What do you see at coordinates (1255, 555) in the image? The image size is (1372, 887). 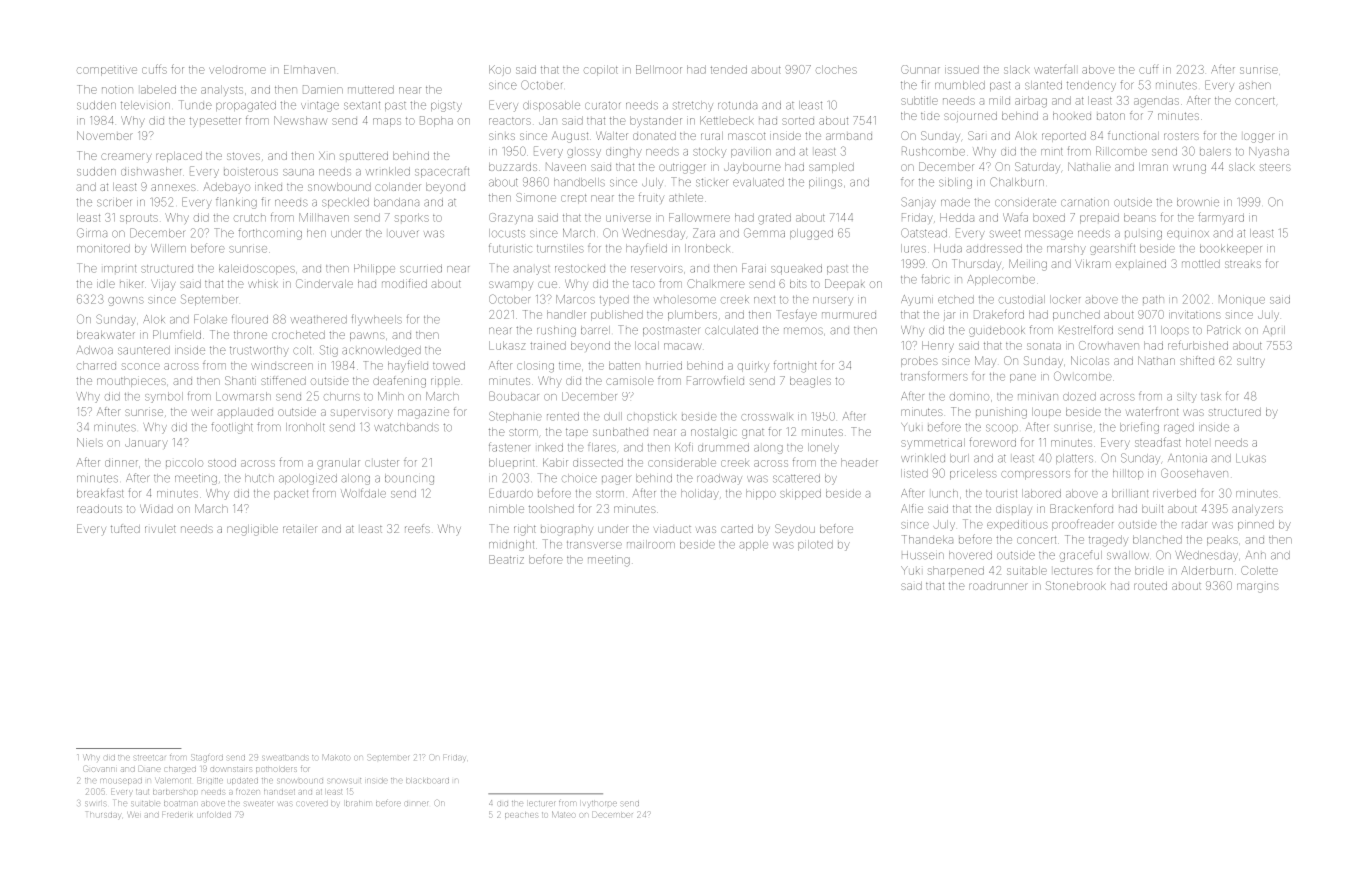 I see `Anh` at bounding box center [1255, 555].
